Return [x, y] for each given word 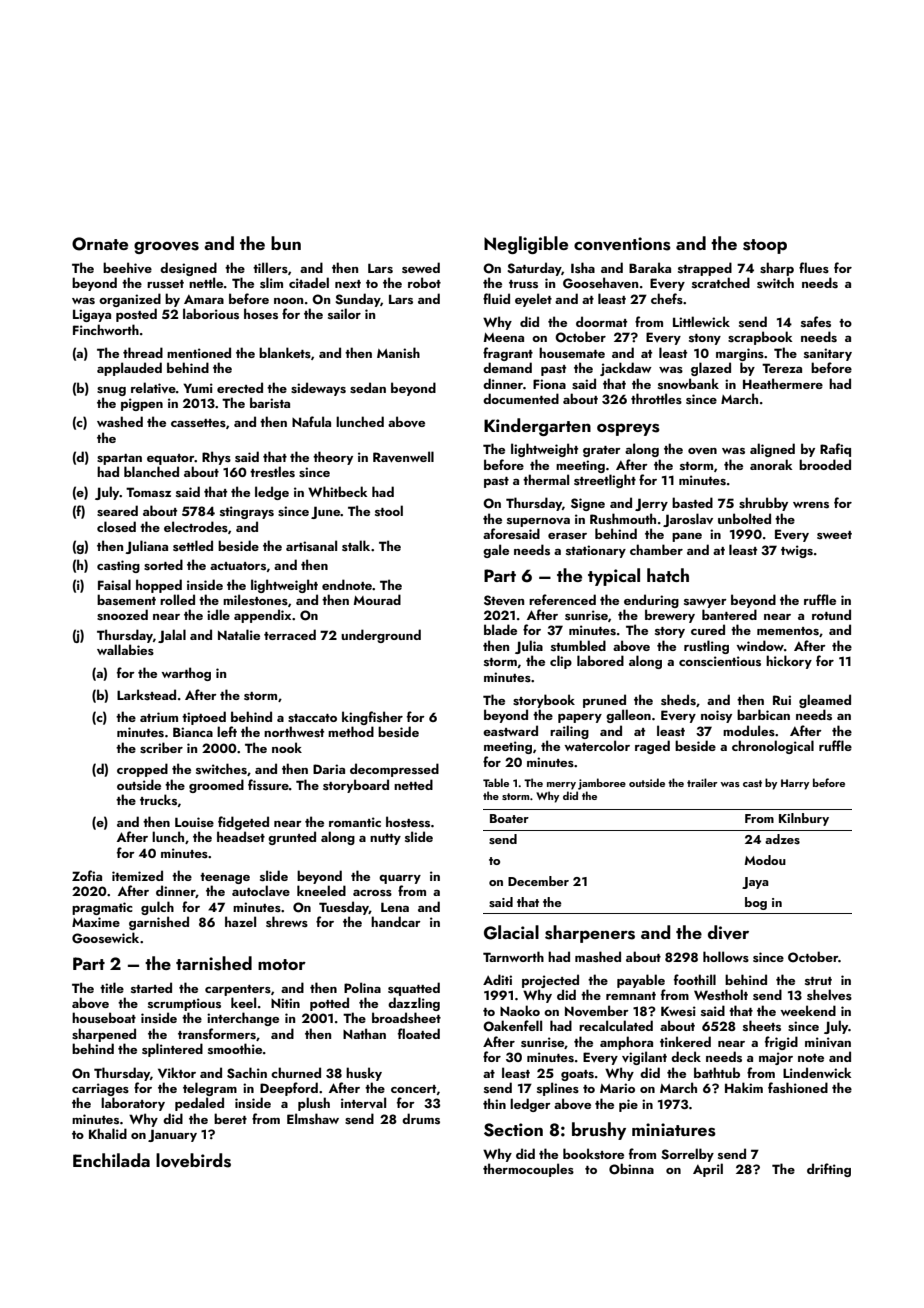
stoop [765, 246]
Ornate [100, 244]
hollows [726, 956]
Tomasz [148, 492]
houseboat [104, 1017]
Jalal [172, 636]
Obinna [631, 1169]
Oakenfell [512, 1026]
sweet [834, 535]
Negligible [526, 245]
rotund [831, 614]
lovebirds [193, 1160]
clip [561, 662]
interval [363, 1103]
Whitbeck [337, 491]
